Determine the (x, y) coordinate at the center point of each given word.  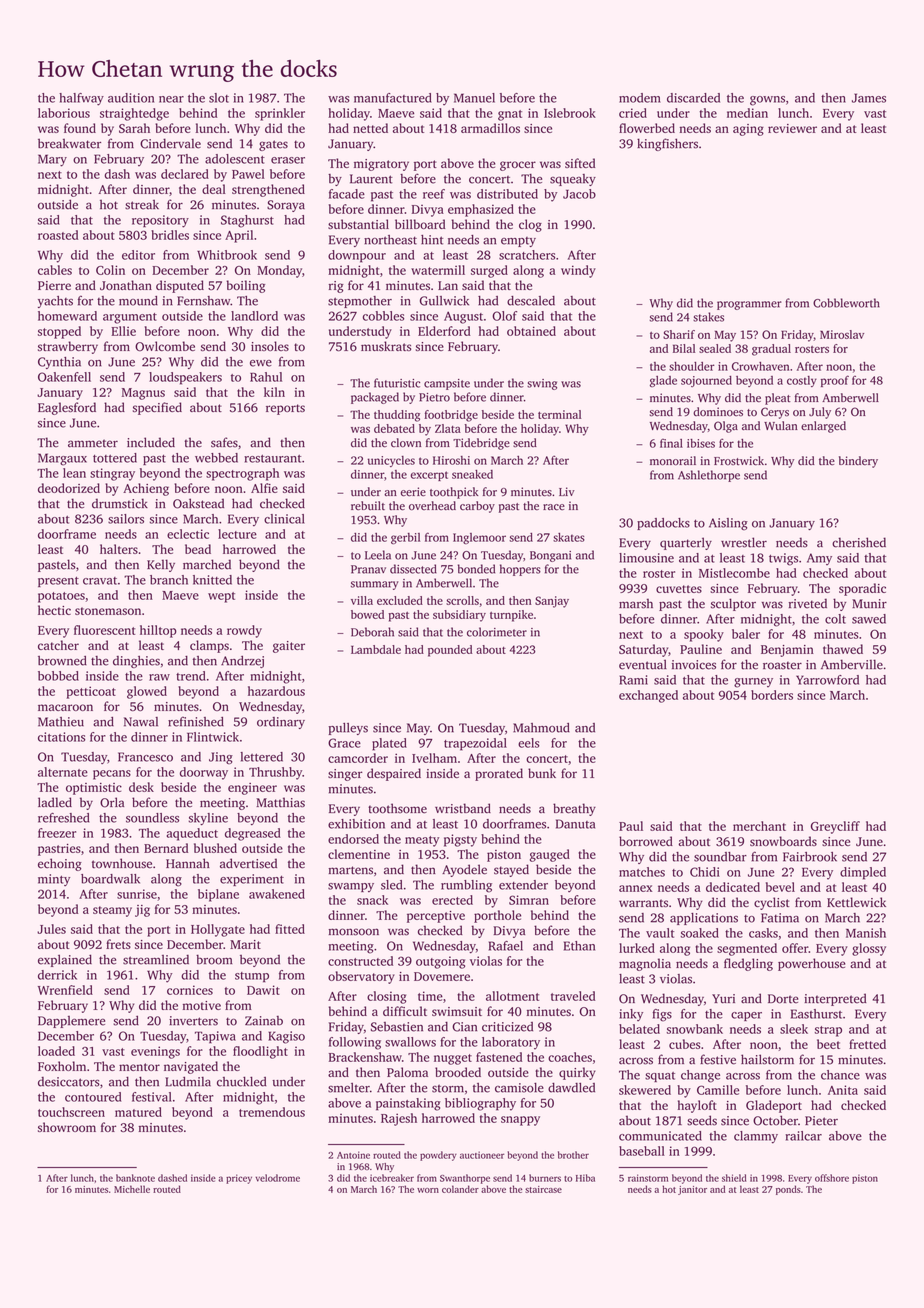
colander (460, 1189)
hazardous (276, 691)
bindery (858, 462)
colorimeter (497, 632)
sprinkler (280, 114)
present (58, 582)
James (869, 98)
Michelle (132, 1189)
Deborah (372, 632)
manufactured (393, 98)
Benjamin (787, 651)
